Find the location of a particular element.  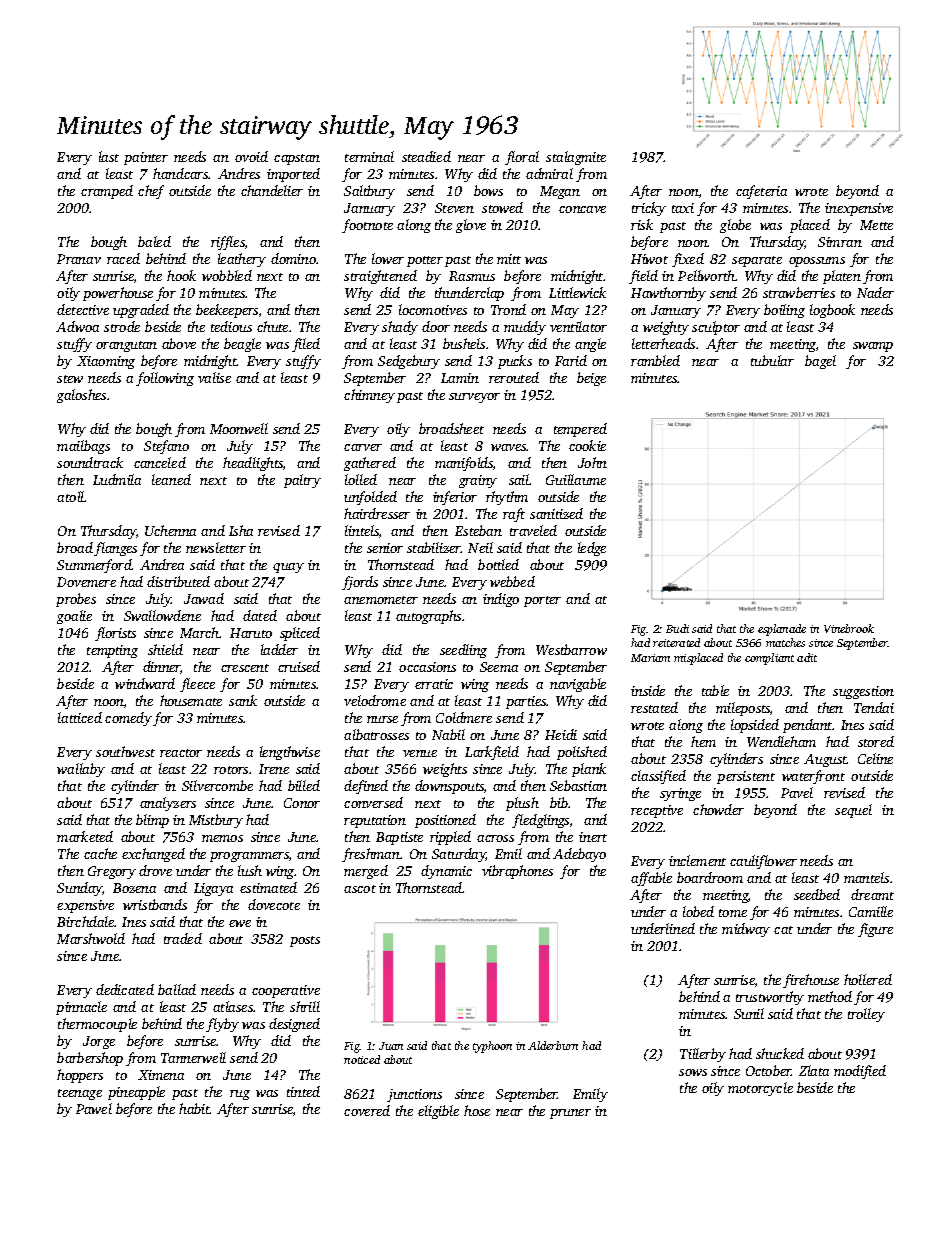

John is located at coordinates (592, 462).
